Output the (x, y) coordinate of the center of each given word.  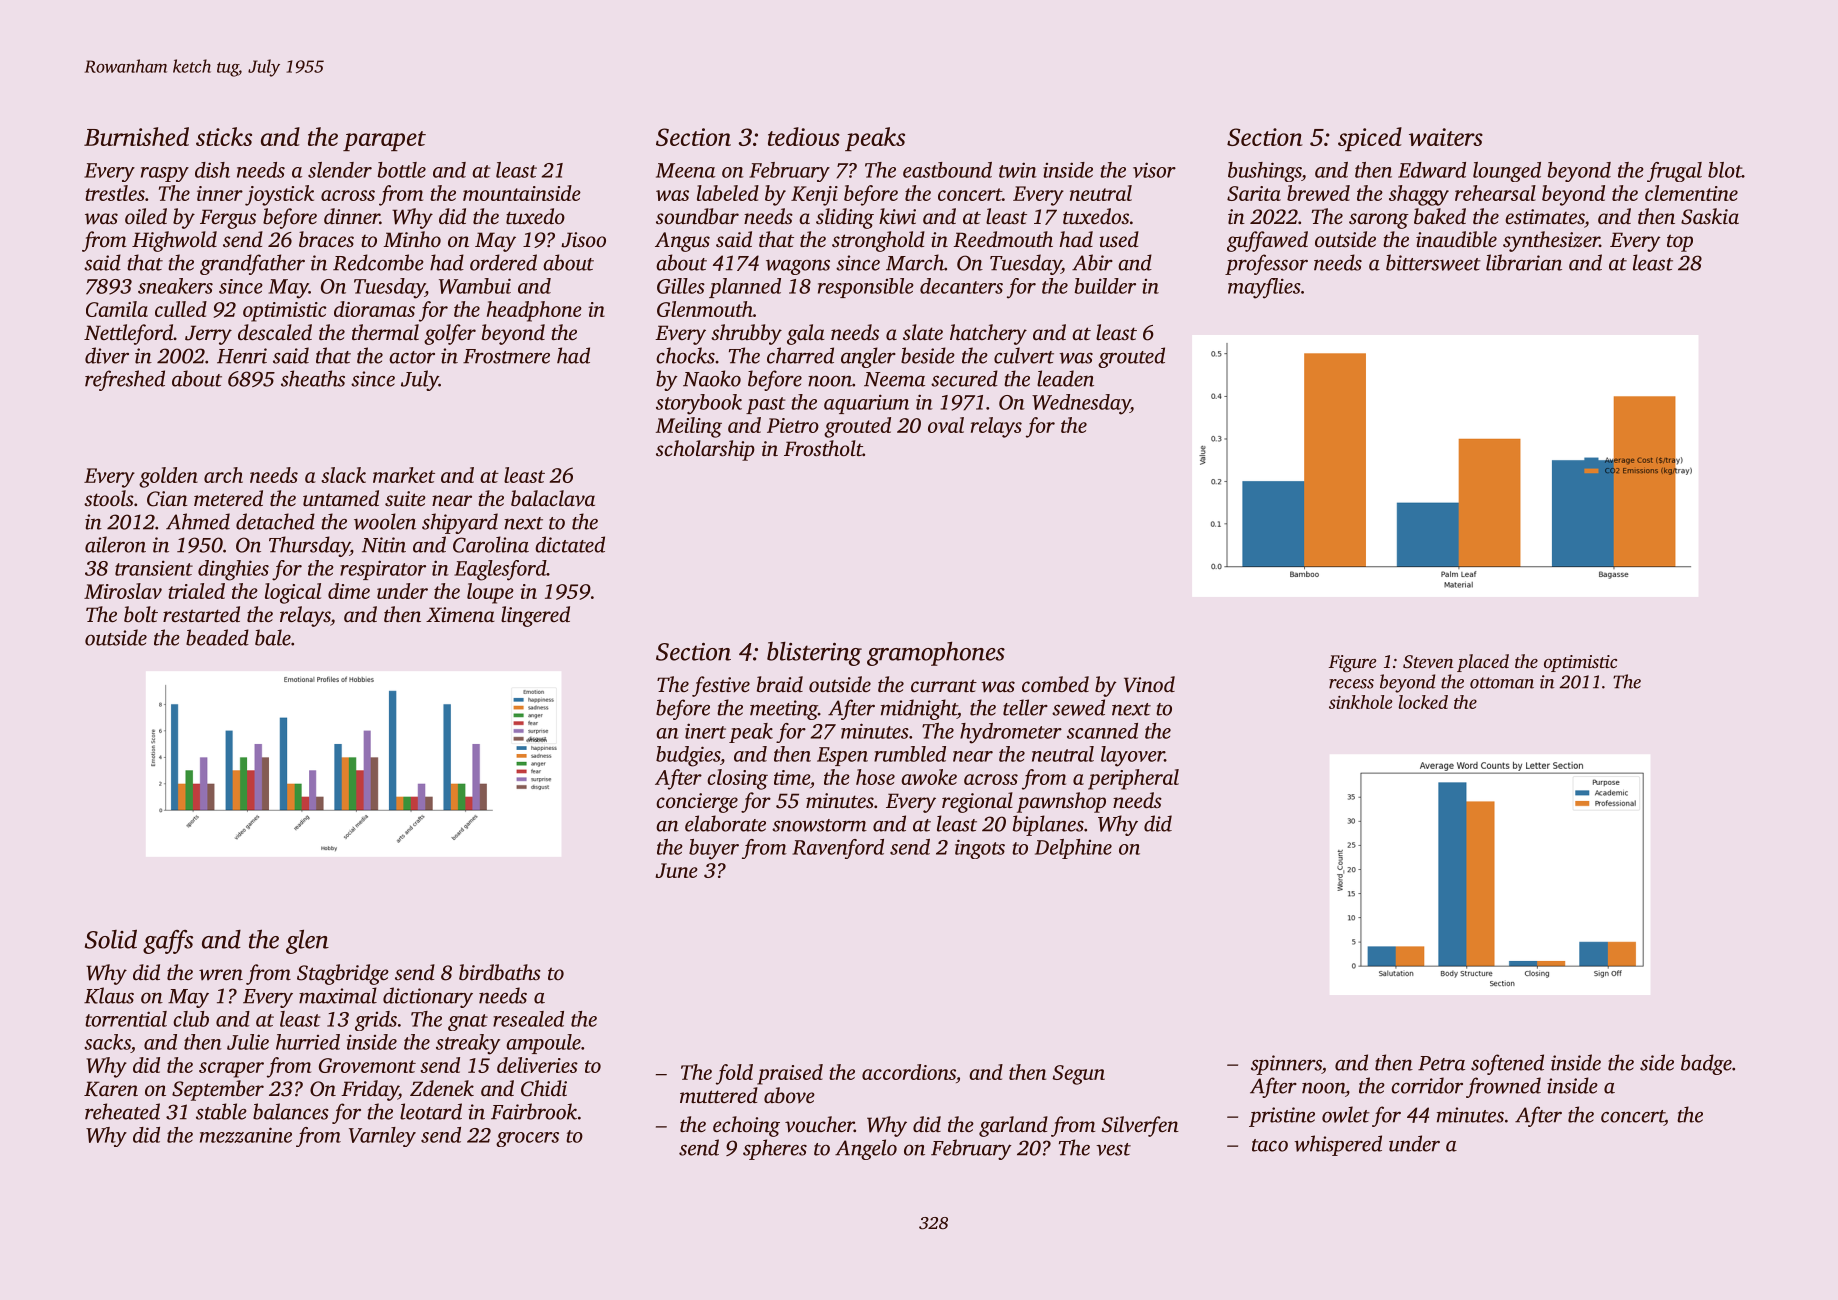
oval (946, 425)
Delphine (1073, 849)
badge (1706, 1064)
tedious (804, 136)
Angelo (866, 1149)
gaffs (168, 942)
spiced (1370, 139)
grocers (527, 1139)
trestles (115, 193)
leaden (1065, 378)
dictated (570, 544)
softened (1507, 1064)
